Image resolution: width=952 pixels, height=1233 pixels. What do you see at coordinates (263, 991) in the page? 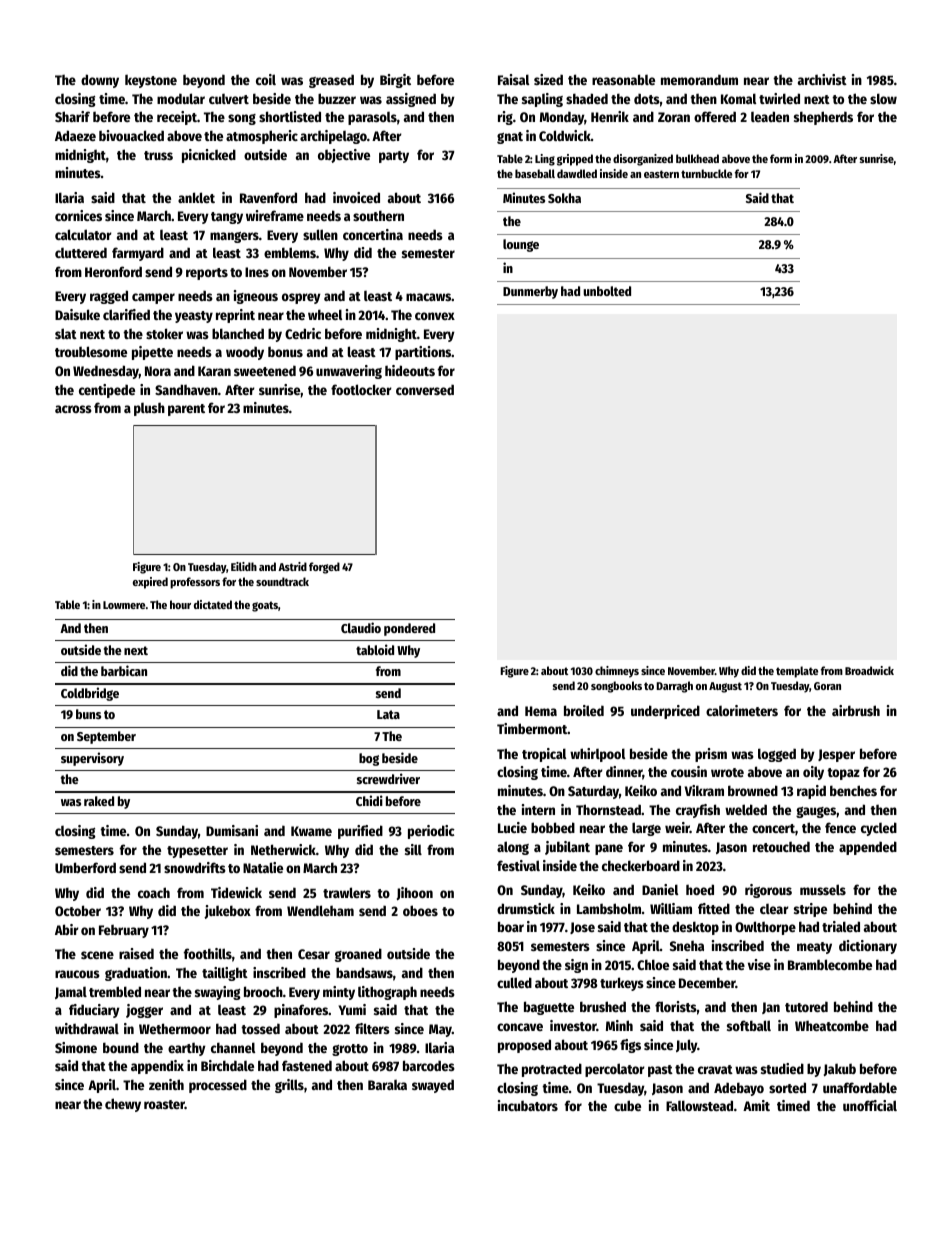
I see `brooch` at bounding box center [263, 991].
